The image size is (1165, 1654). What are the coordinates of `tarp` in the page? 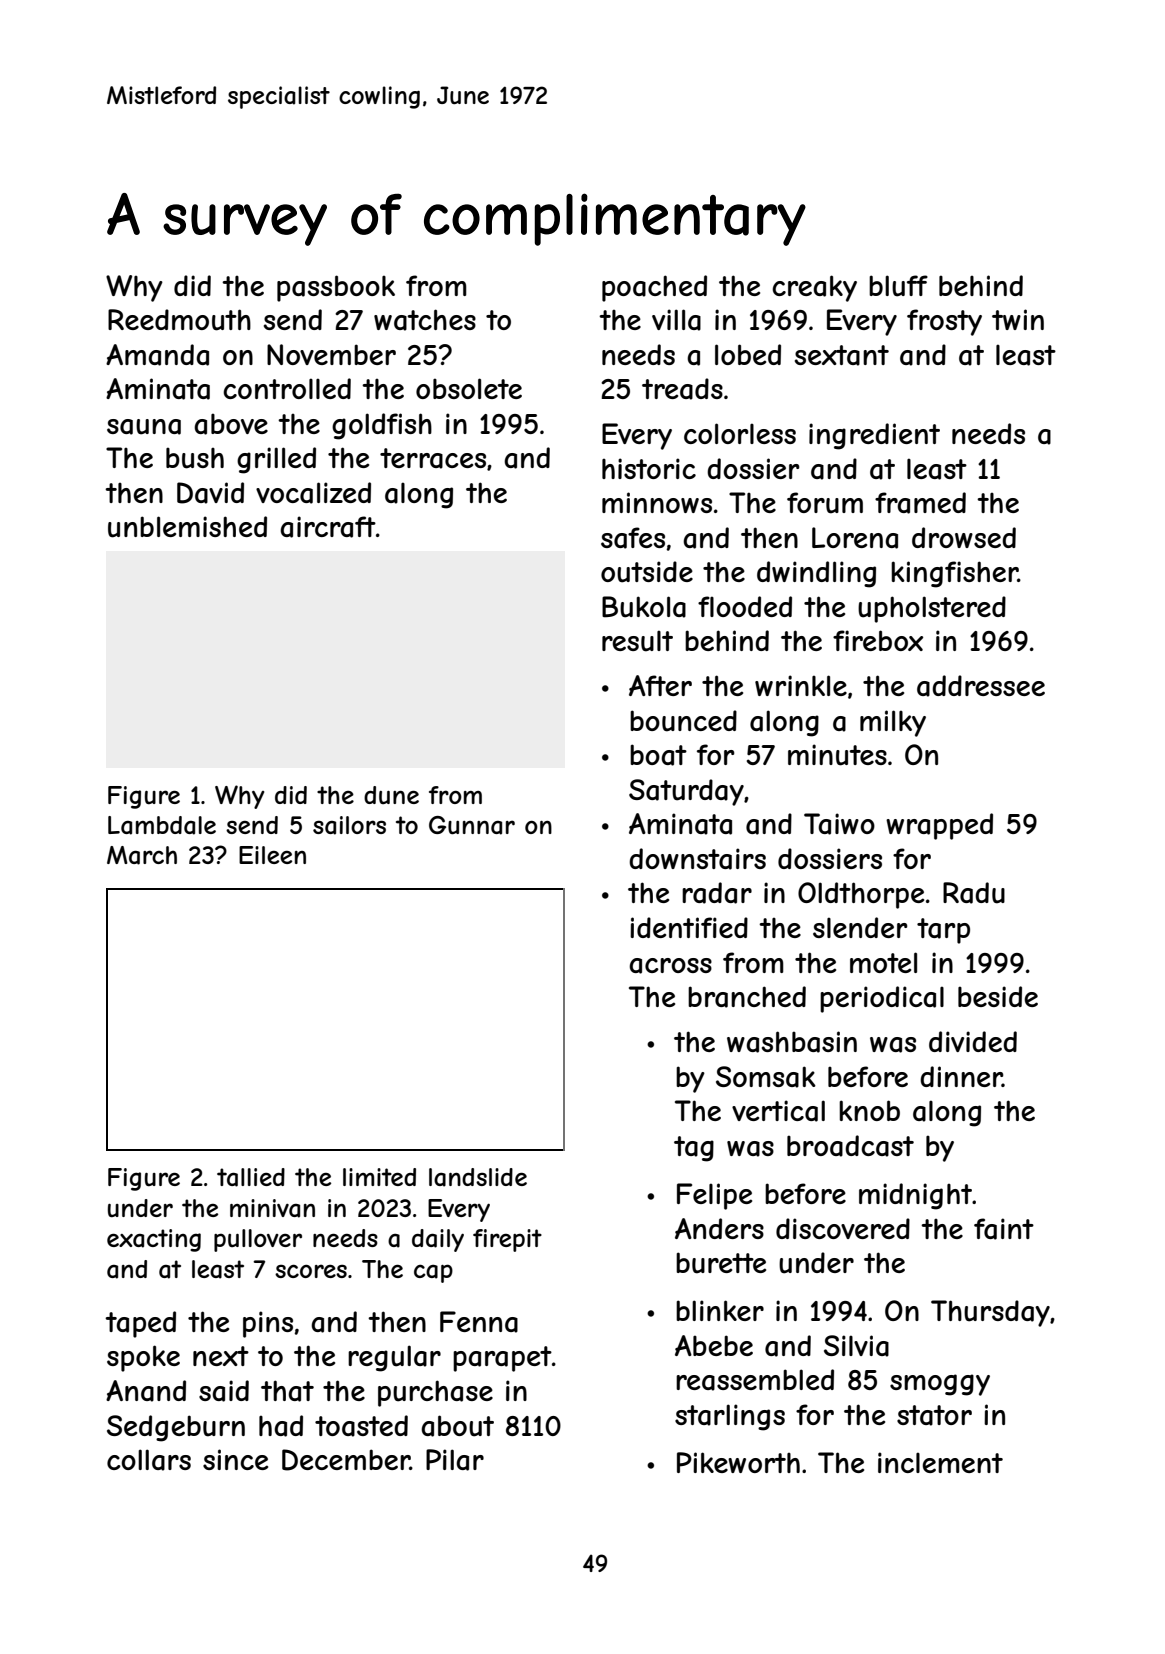 It's located at (943, 931).
